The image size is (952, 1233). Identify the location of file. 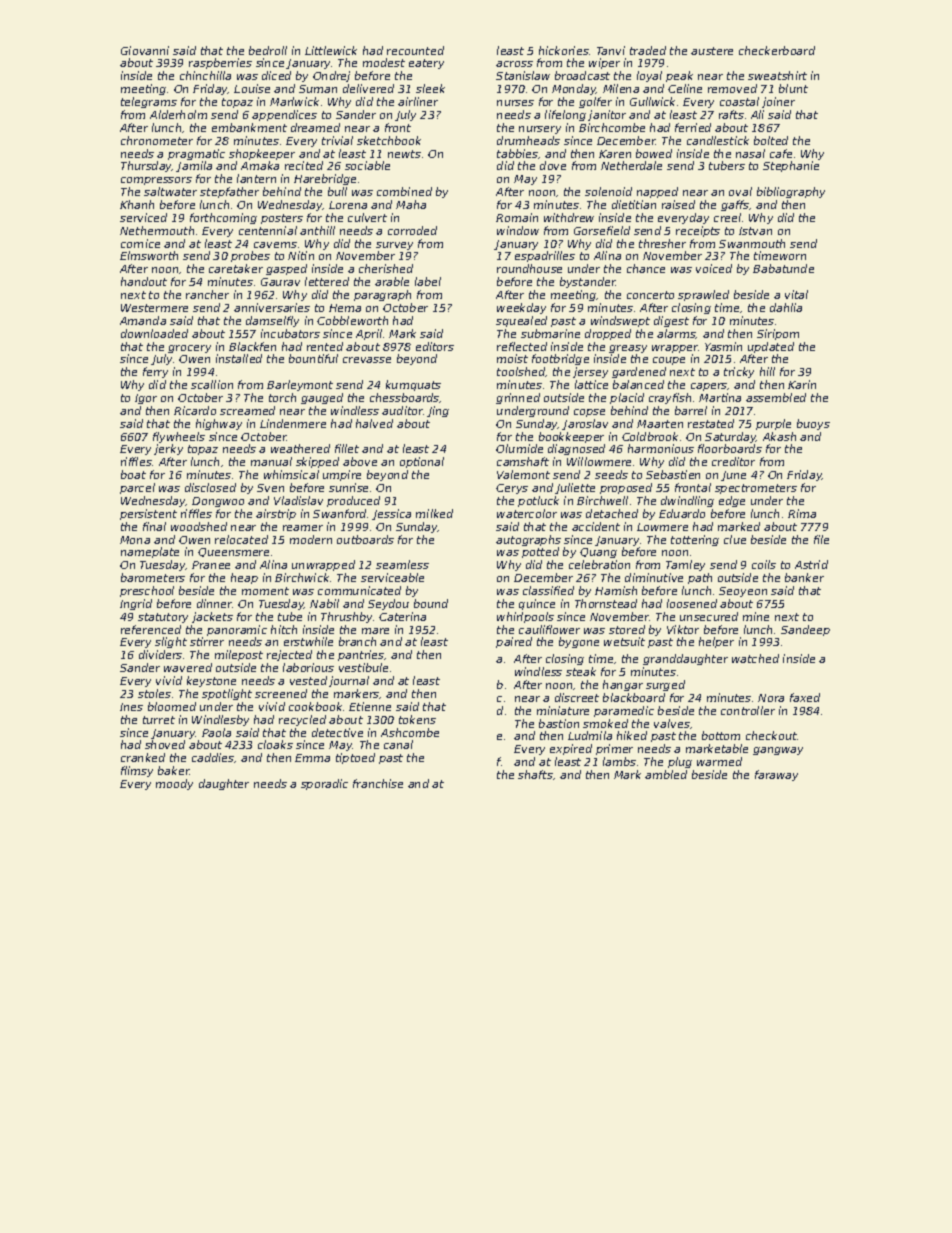
(821, 539).
